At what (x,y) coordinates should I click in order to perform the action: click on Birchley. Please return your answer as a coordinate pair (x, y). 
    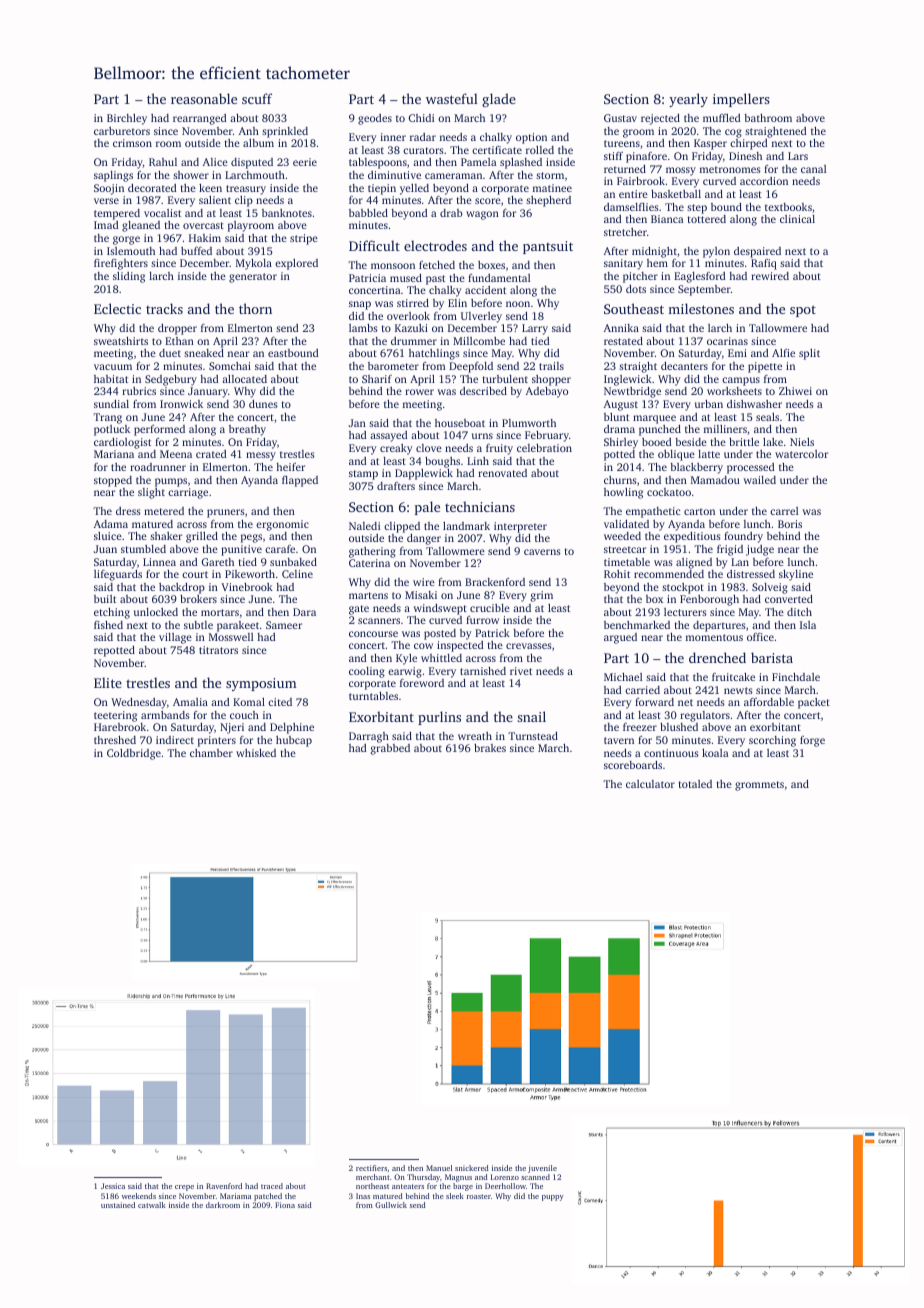
    Looking at the image, I should click on (127, 119).
